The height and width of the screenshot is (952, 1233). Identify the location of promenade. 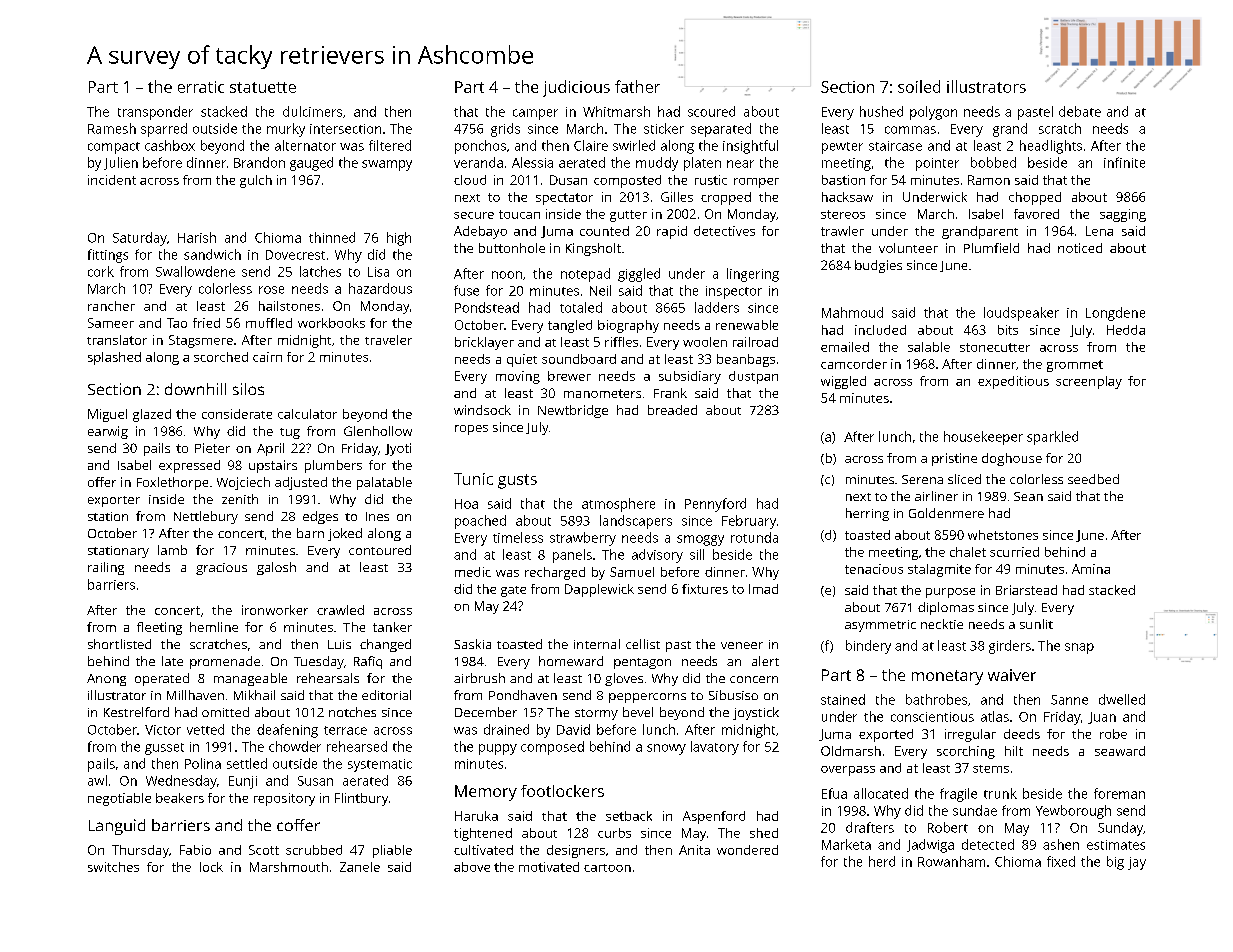
(225, 662).
